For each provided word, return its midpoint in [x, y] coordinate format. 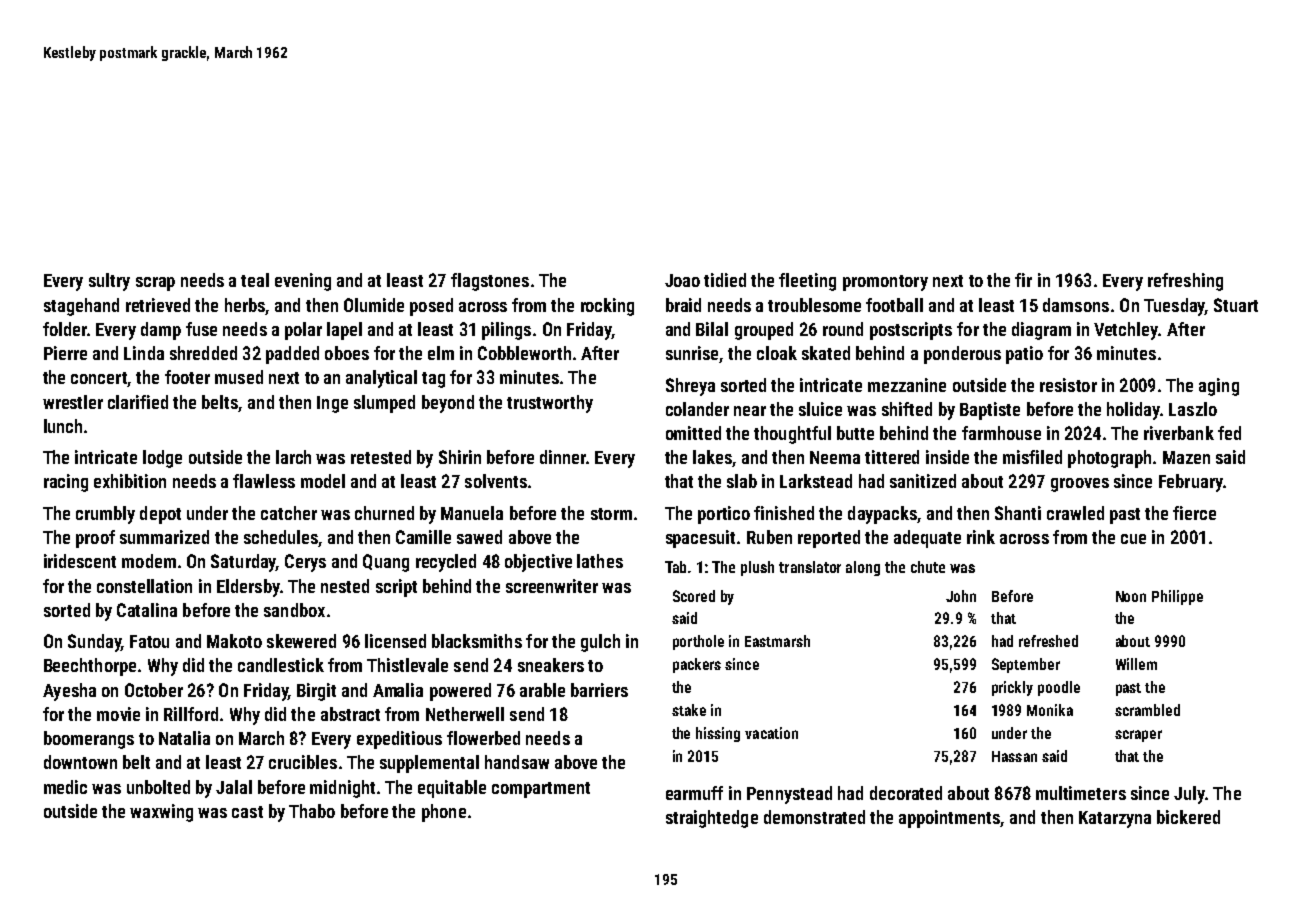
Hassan [1014, 756]
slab [742, 481]
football [894, 305]
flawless [264, 481]
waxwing [161, 813]
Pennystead [789, 795]
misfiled [1032, 457]
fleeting [807, 282]
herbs [245, 305]
